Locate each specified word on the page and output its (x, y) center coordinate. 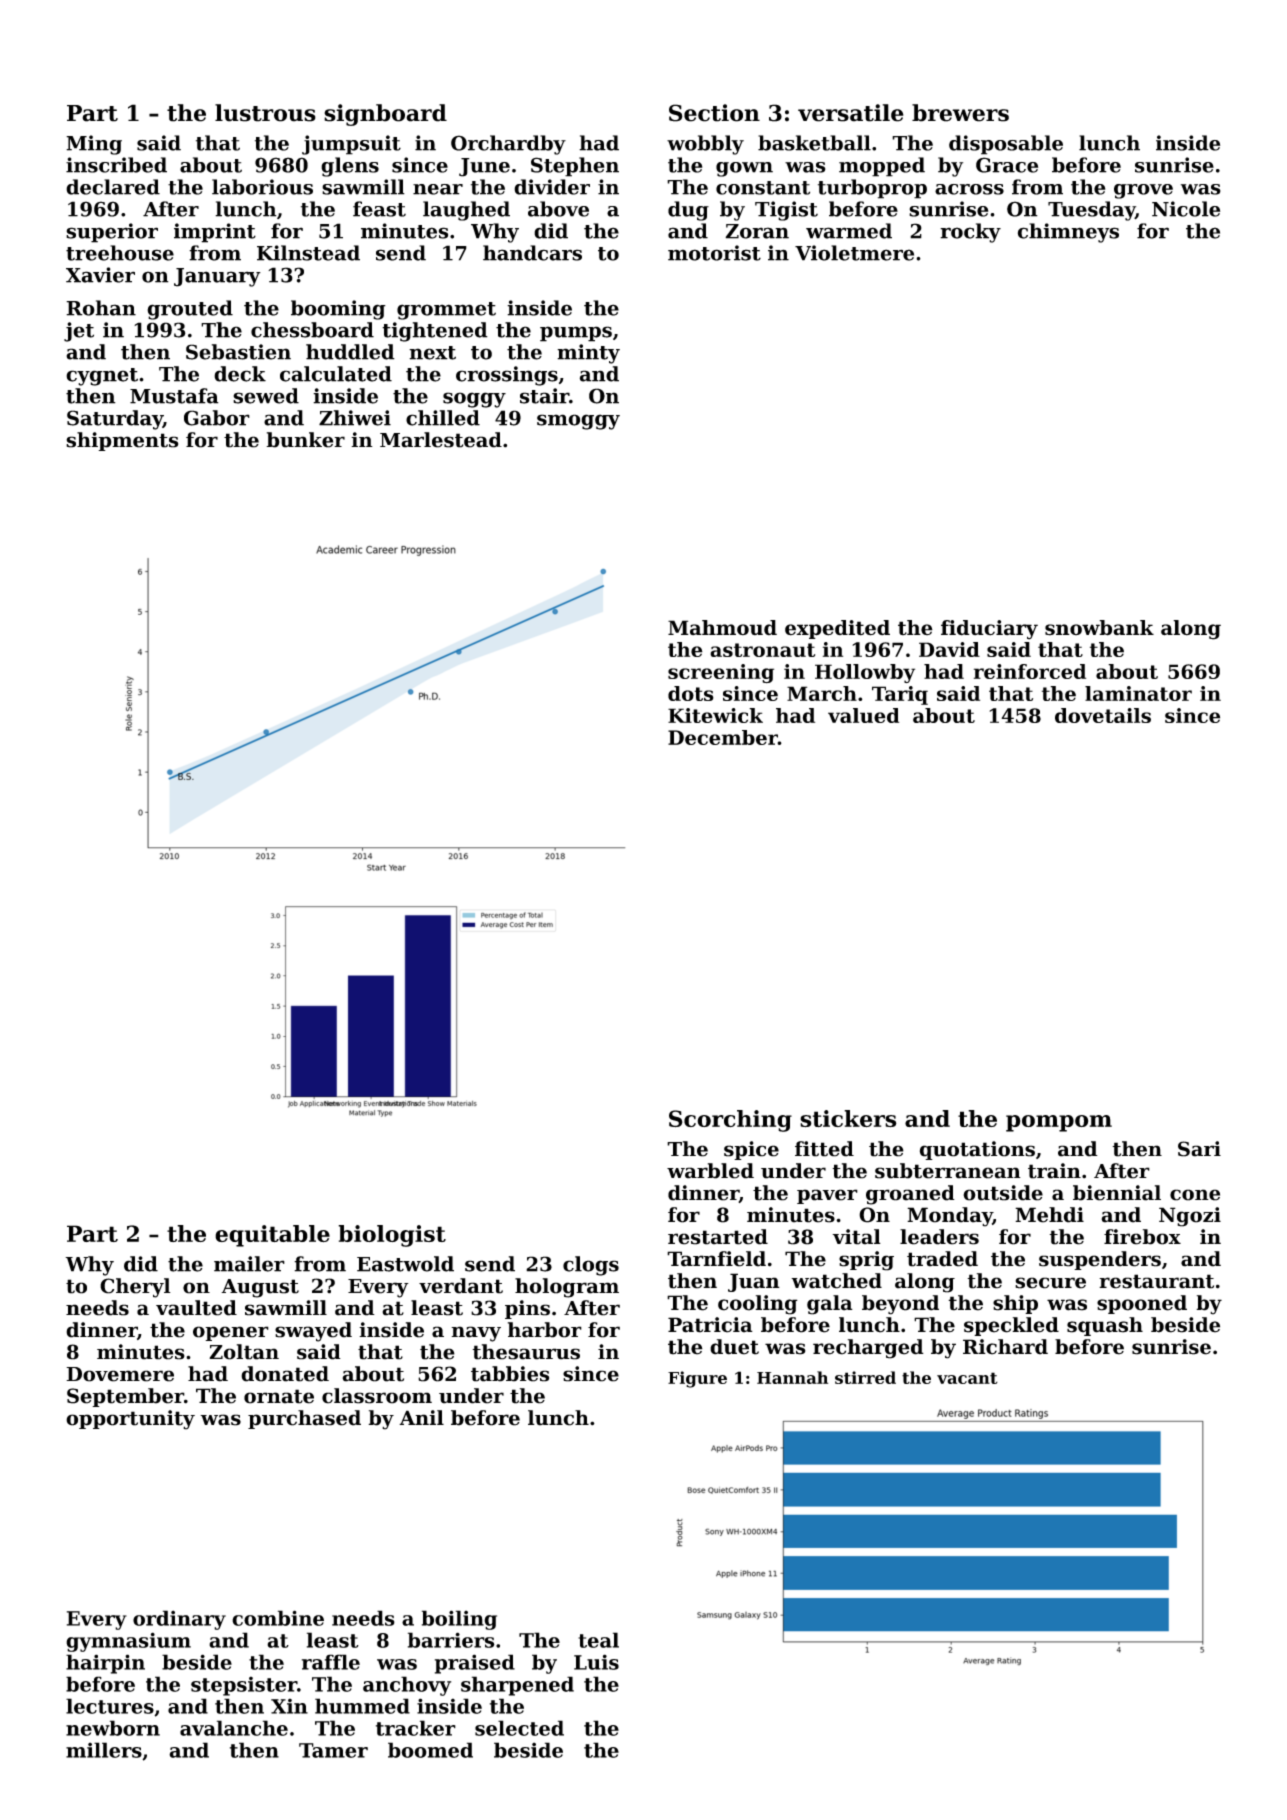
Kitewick (715, 715)
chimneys (1068, 233)
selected (519, 1728)
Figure (697, 1379)
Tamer (333, 1750)
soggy (474, 400)
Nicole (1186, 209)
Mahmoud (722, 627)
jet (79, 332)
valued (863, 715)
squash (1105, 1326)
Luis (596, 1662)
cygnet (102, 377)
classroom (377, 1396)
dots (691, 693)
